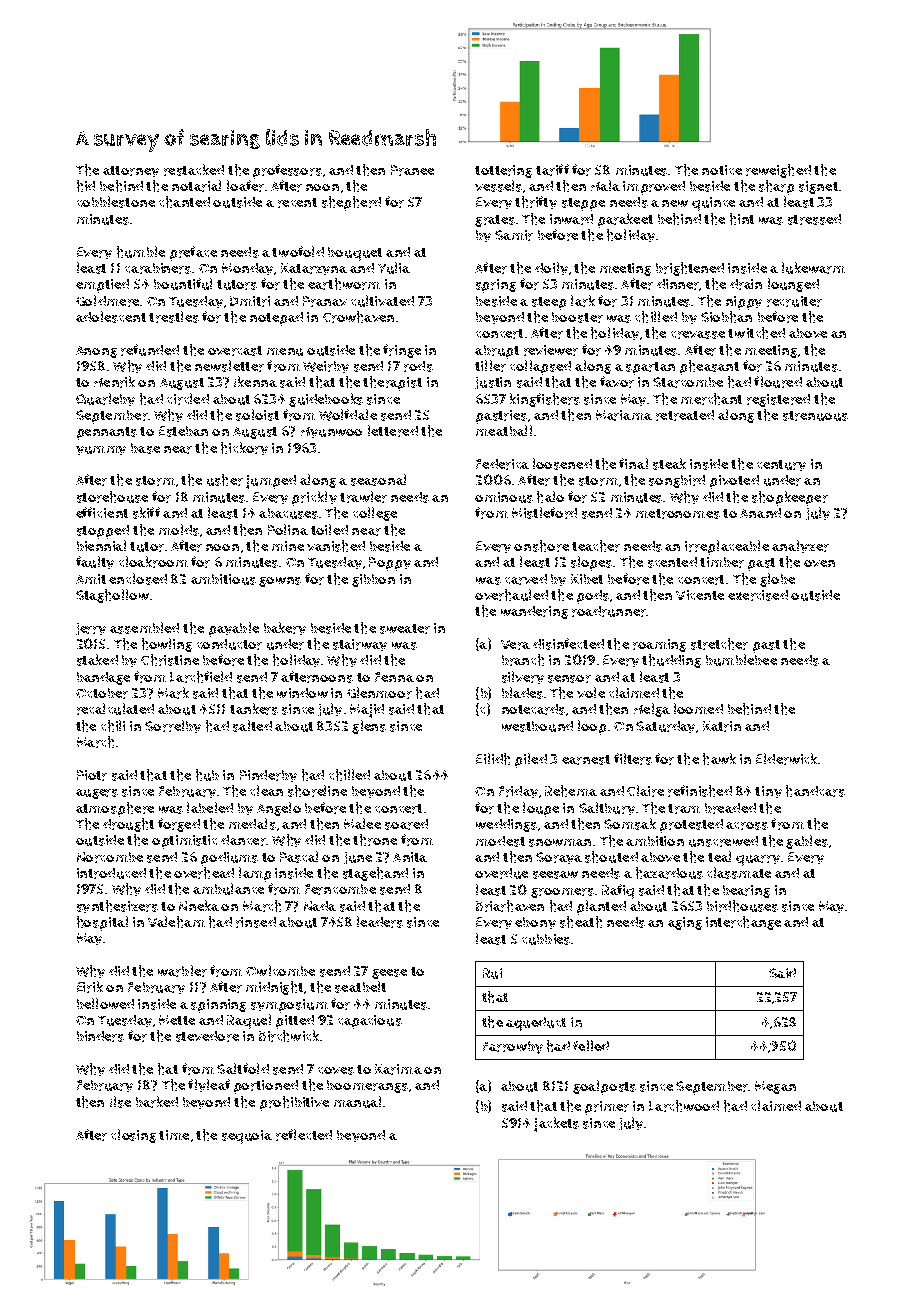 The image size is (924, 1311). Describe the element at coordinates (669, 873) in the screenshot. I see `hazardous` at that location.
